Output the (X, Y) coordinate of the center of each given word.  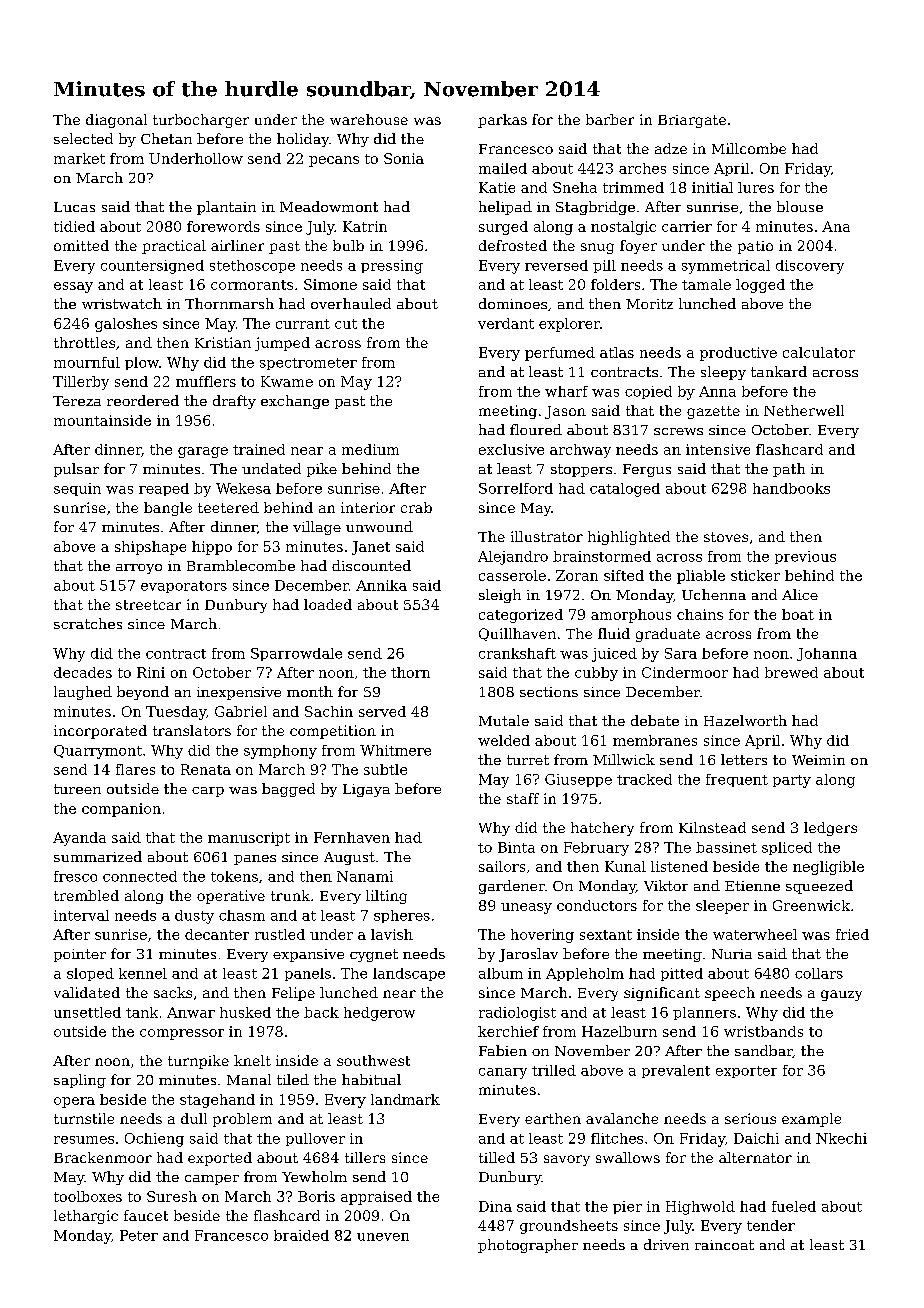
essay (73, 287)
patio (755, 247)
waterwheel (755, 934)
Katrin (365, 226)
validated (87, 992)
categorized (521, 616)
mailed (503, 168)
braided (301, 1235)
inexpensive (239, 693)
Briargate (692, 121)
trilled (554, 1070)
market (79, 158)
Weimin (818, 760)
